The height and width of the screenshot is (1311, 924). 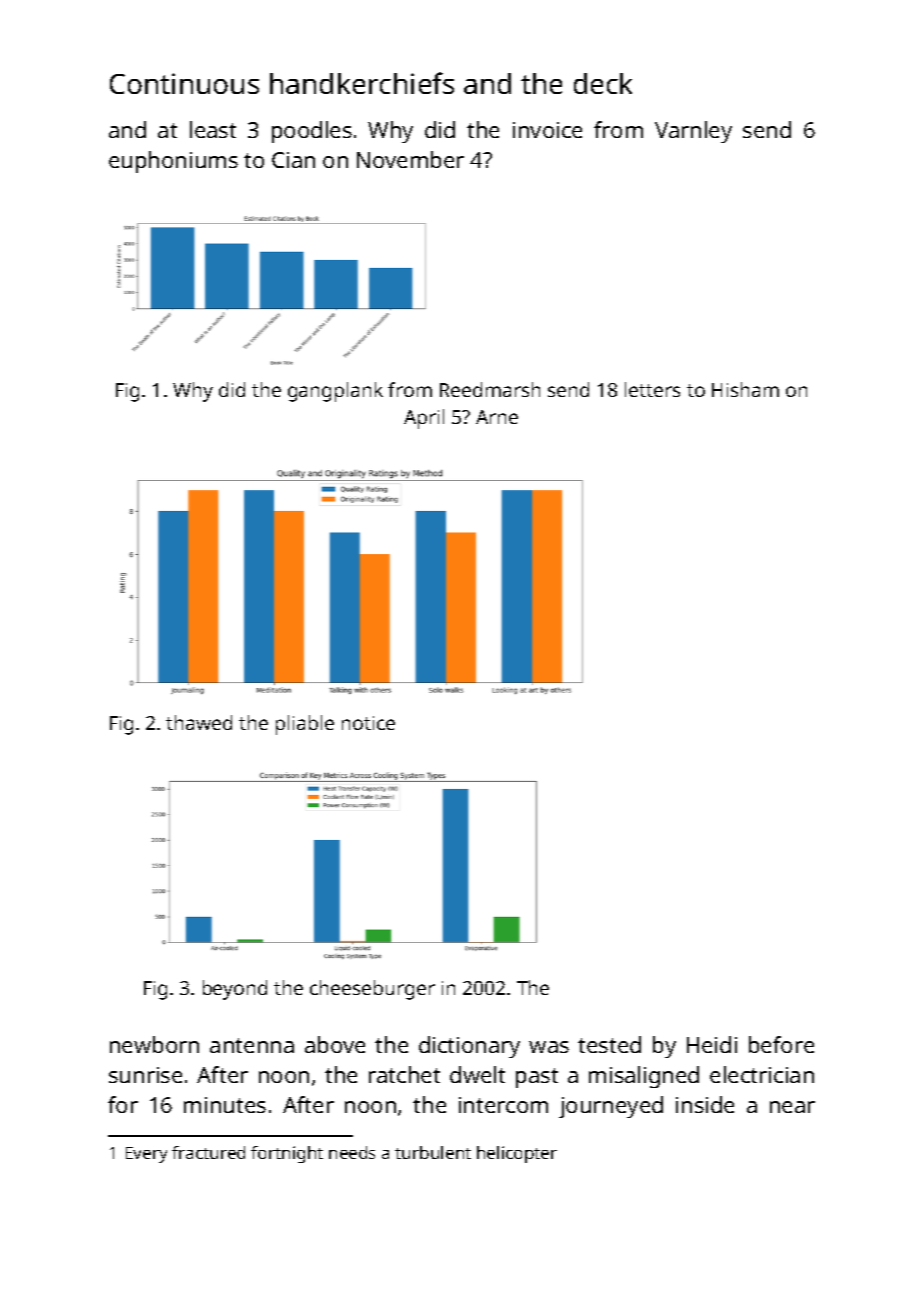 What do you see at coordinates (372, 990) in the screenshot?
I see `cheeseburger` at bounding box center [372, 990].
